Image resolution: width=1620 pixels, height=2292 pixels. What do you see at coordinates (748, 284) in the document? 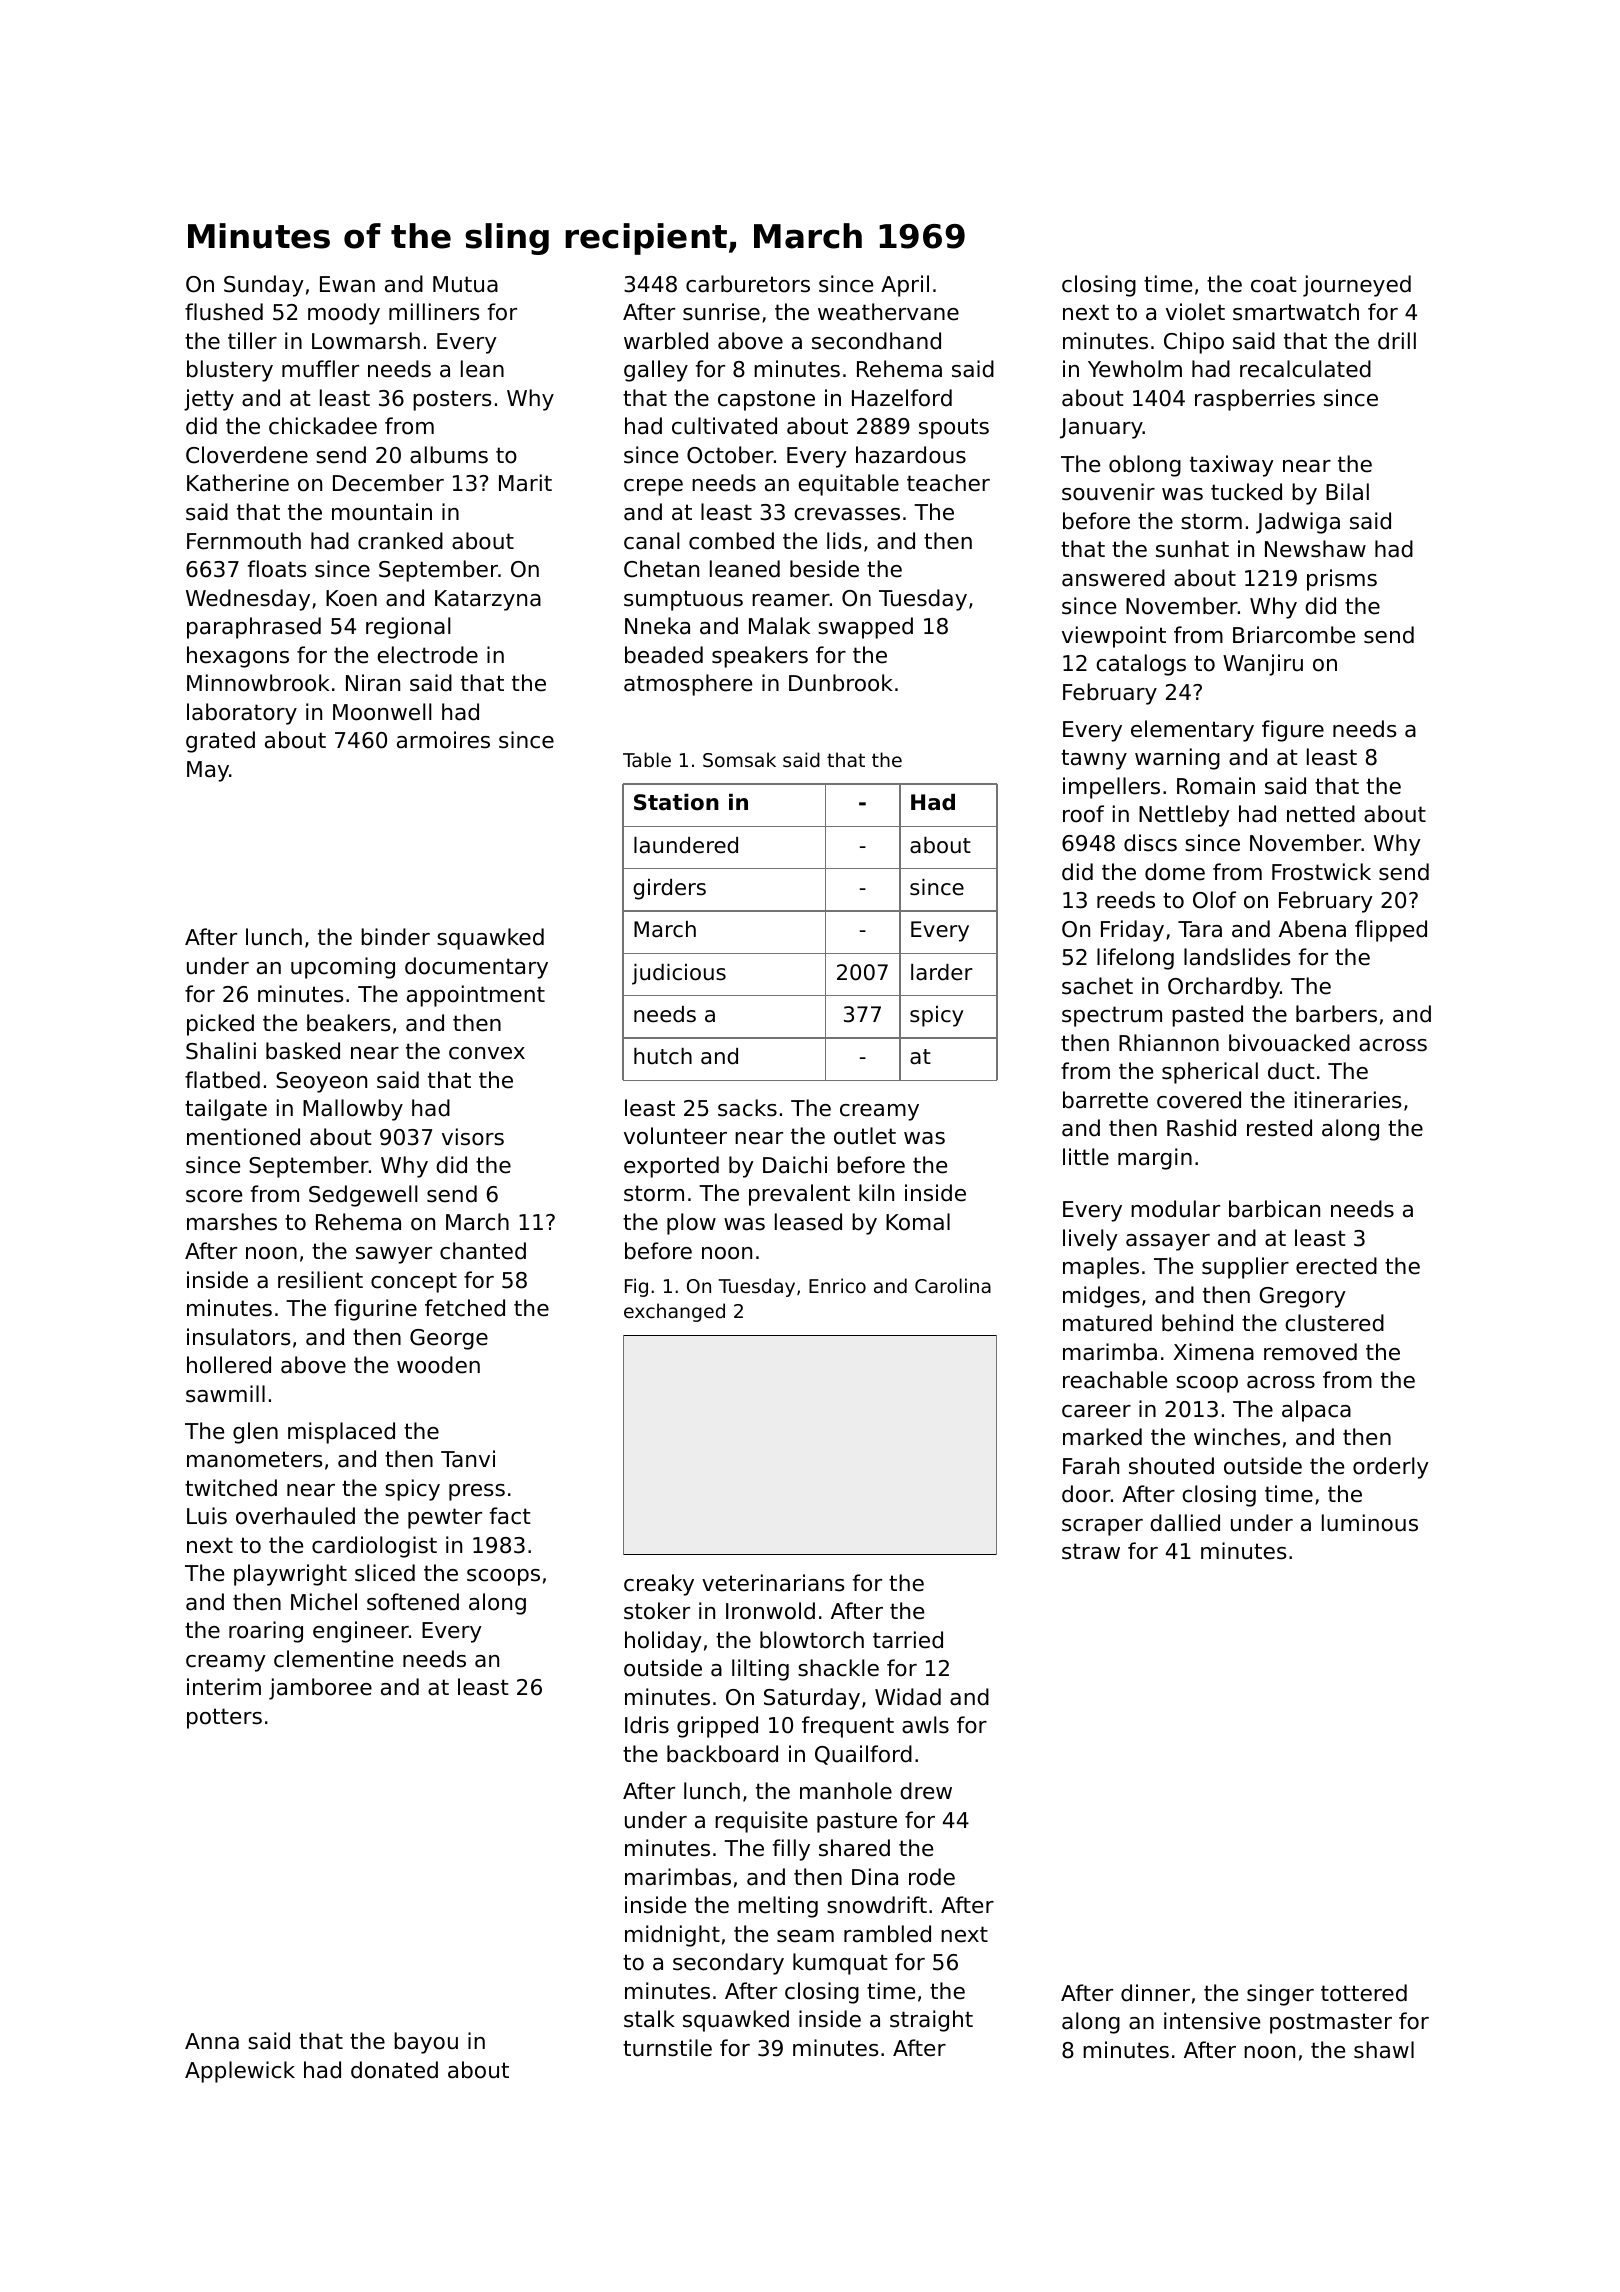
I see `carburetors` at bounding box center [748, 284].
